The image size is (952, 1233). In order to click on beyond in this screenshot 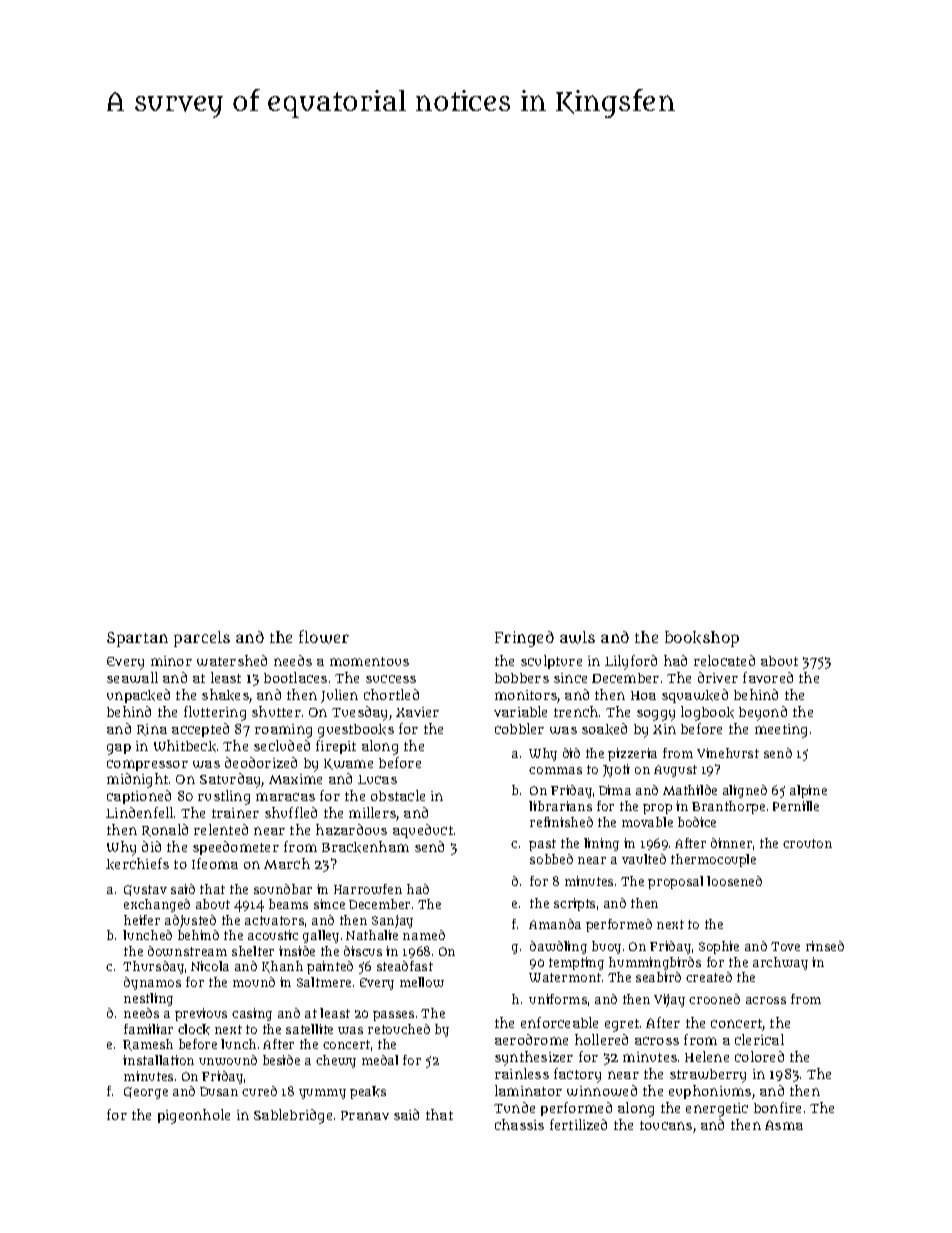, I will do `click(763, 713)`.
